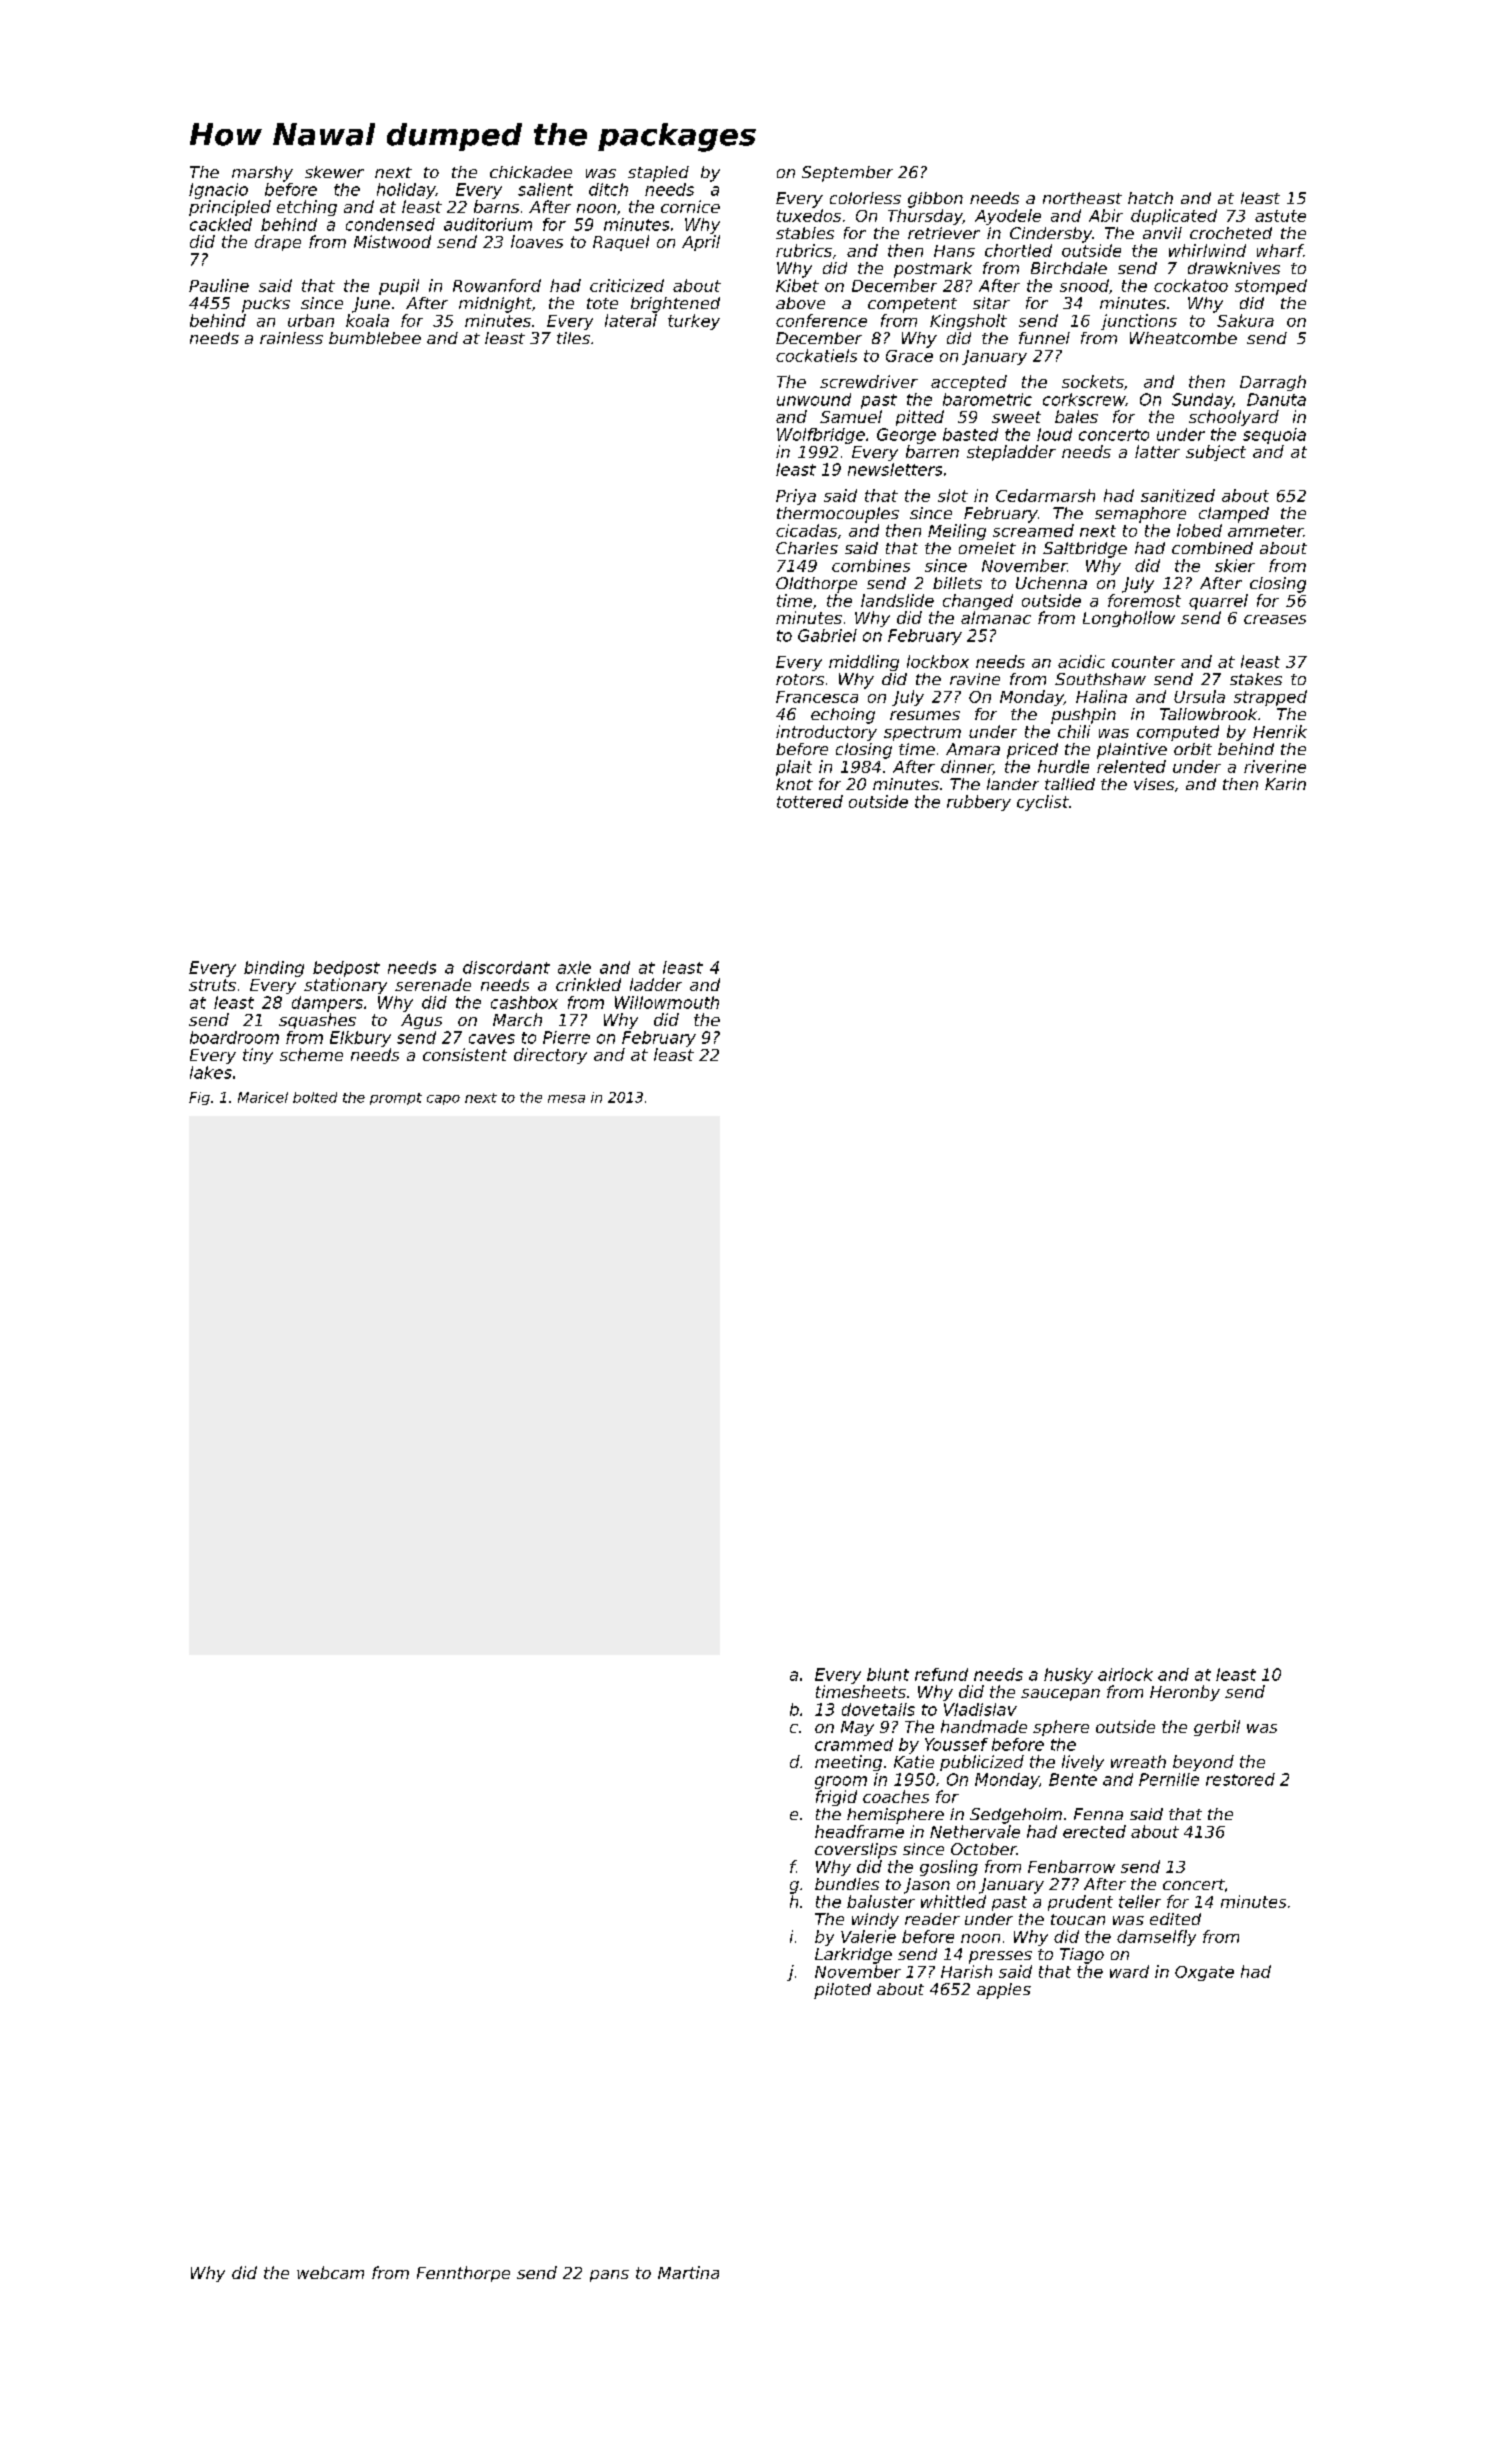  Describe the element at coordinates (1150, 198) in the screenshot. I see `hatch` at that location.
